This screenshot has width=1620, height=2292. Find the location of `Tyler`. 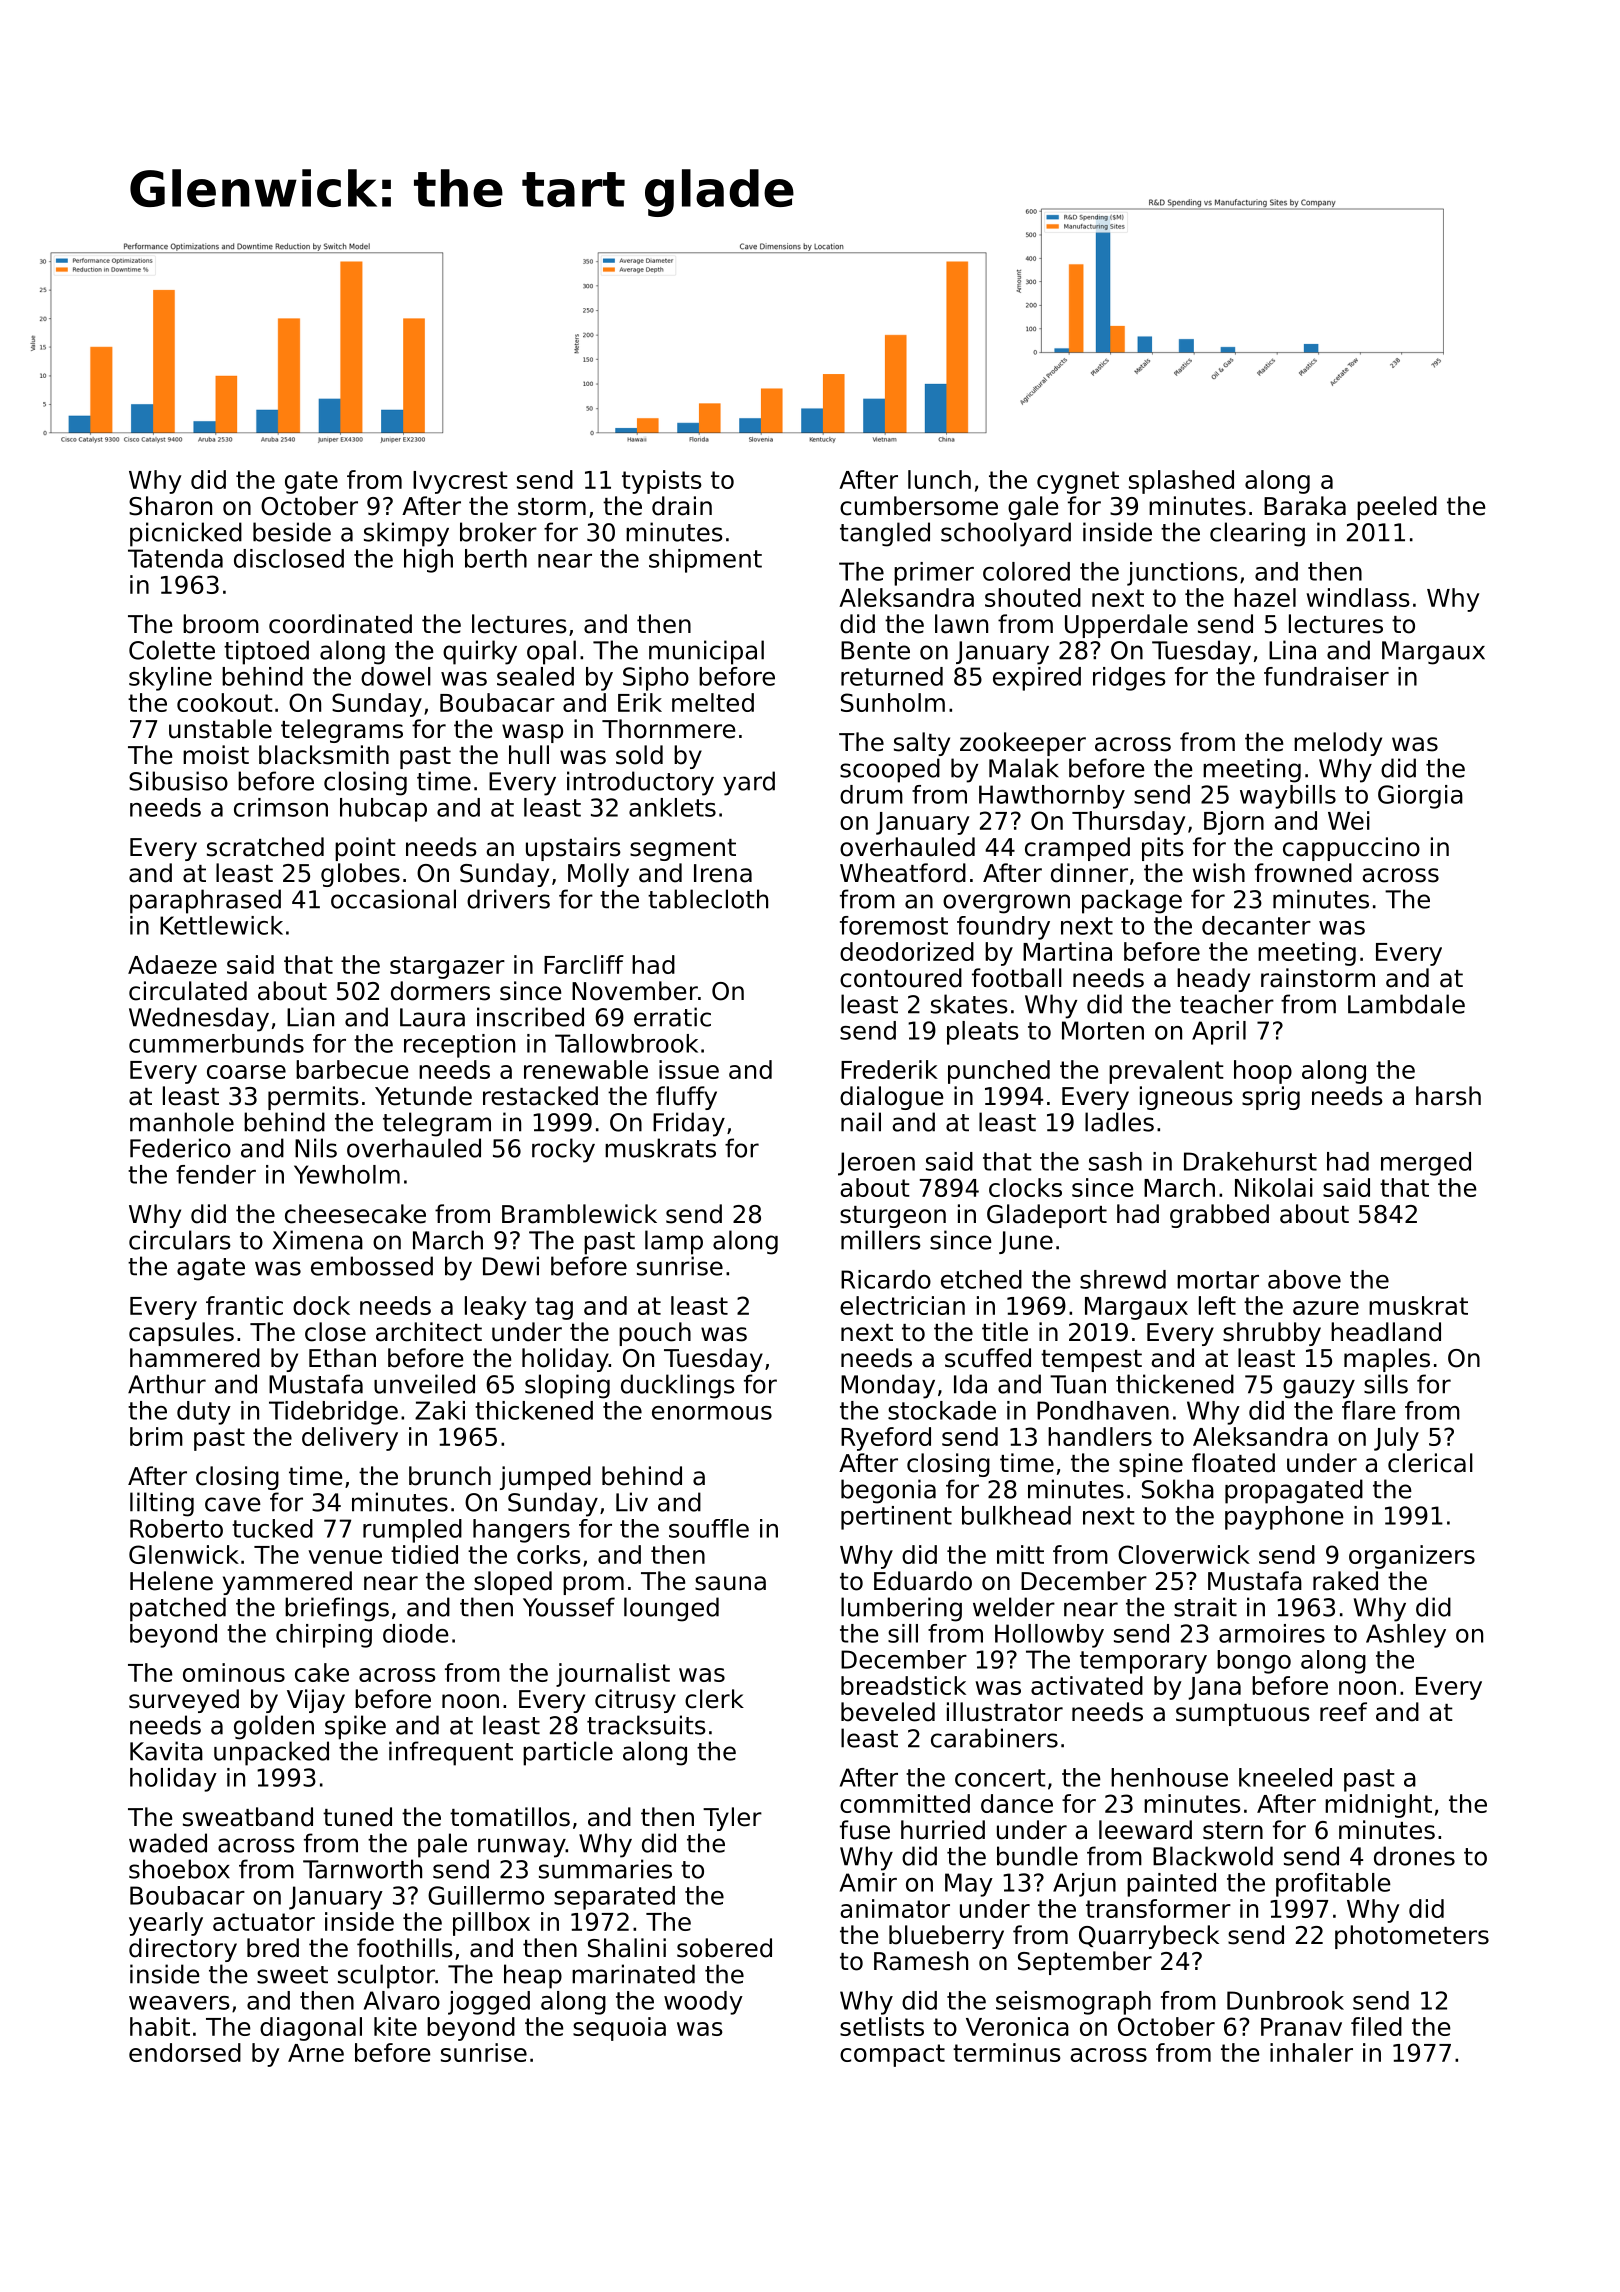

Tyler is located at coordinates (732, 1819).
